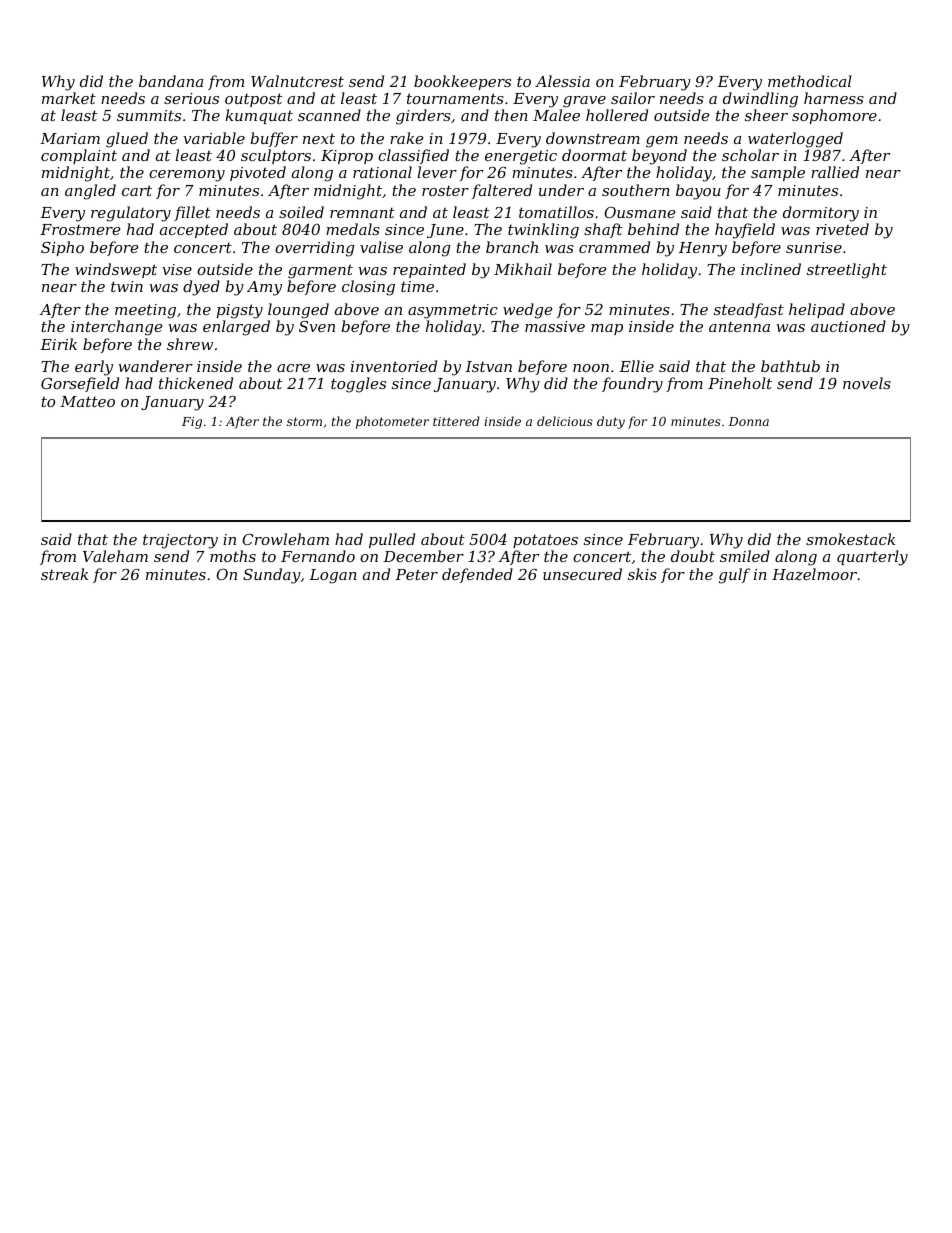 This screenshot has width=952, height=1233. What do you see at coordinates (632, 385) in the screenshot?
I see `foundry` at bounding box center [632, 385].
